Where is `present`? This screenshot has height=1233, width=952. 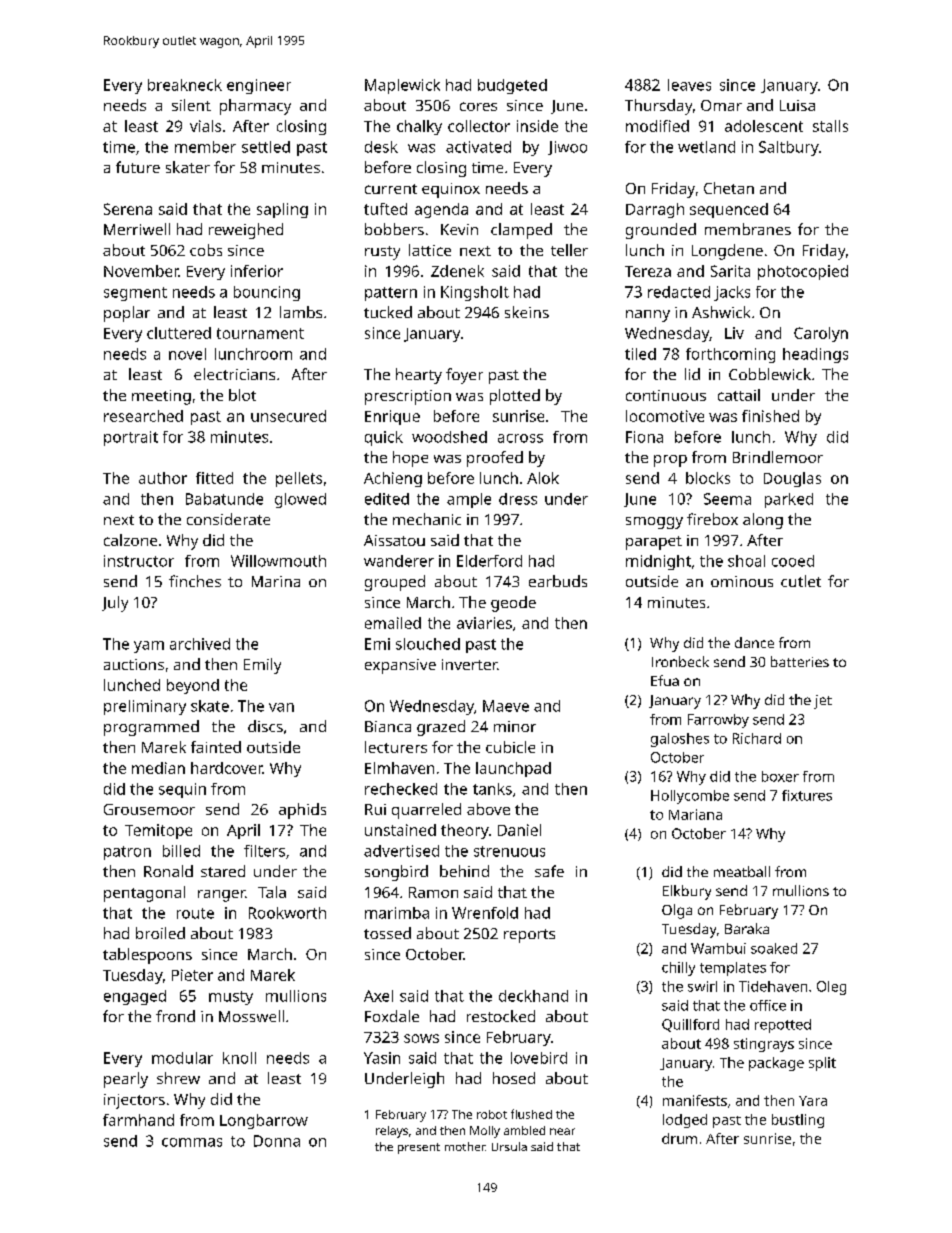 present is located at coordinates (419, 1148).
